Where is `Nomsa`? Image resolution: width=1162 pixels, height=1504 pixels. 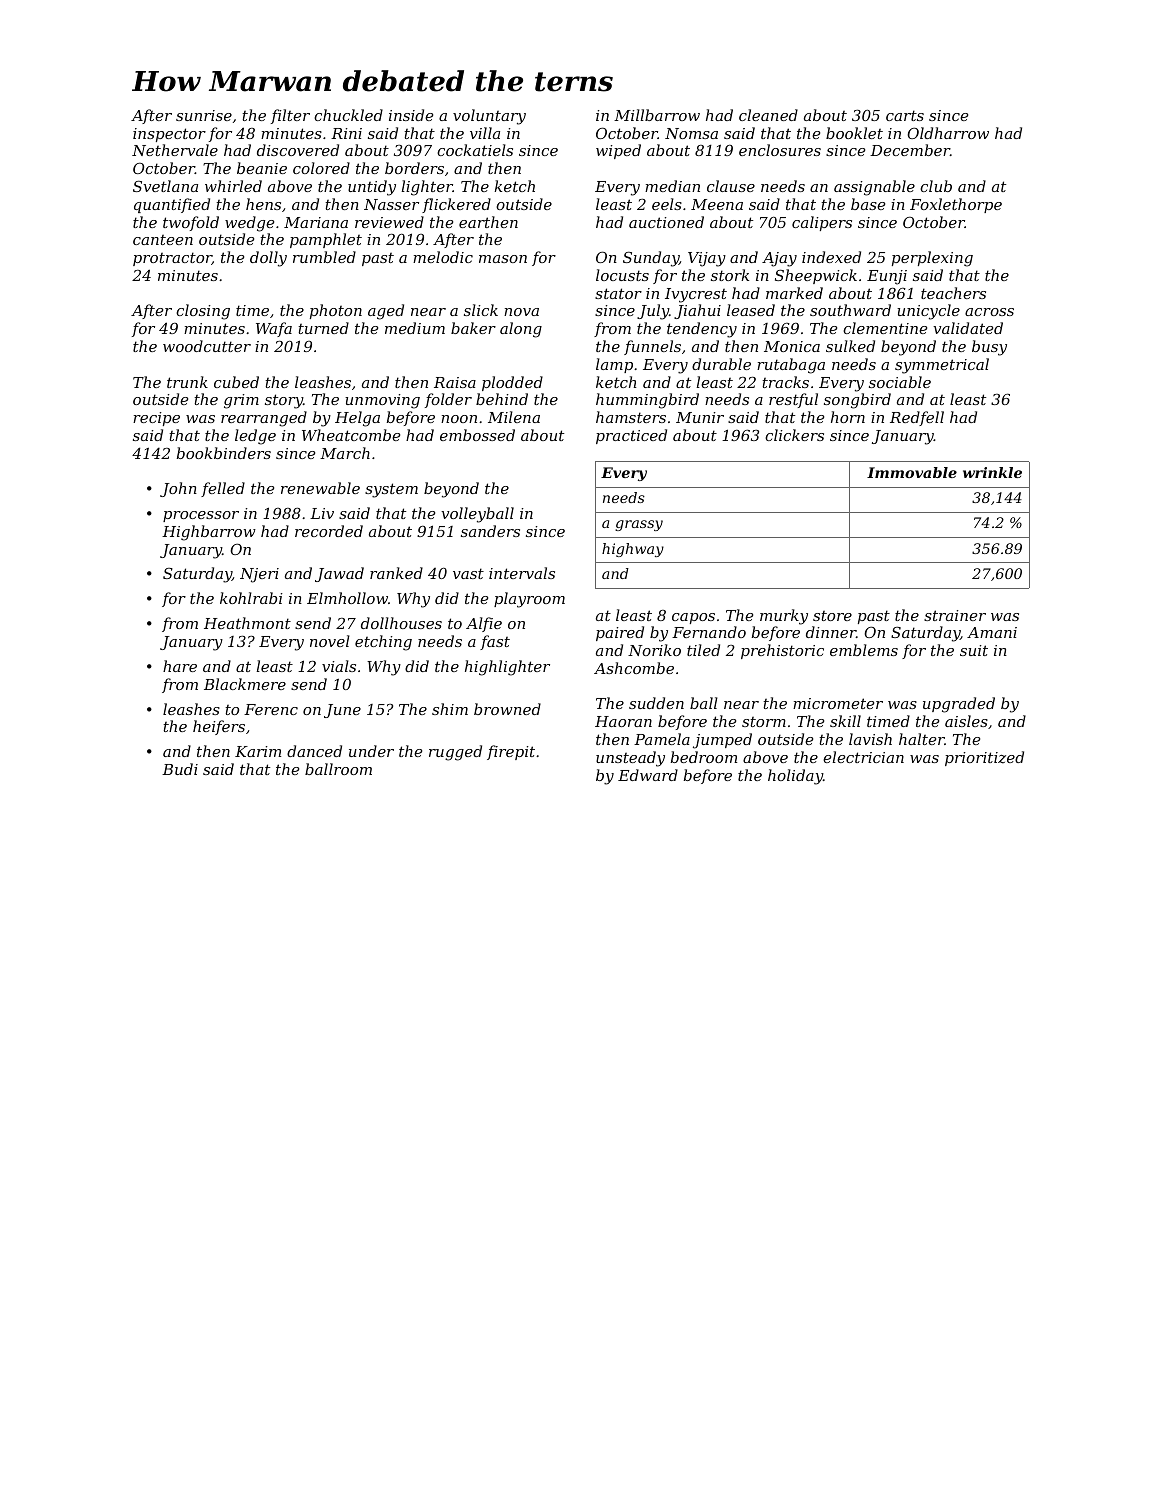
Nomsa is located at coordinates (691, 133).
